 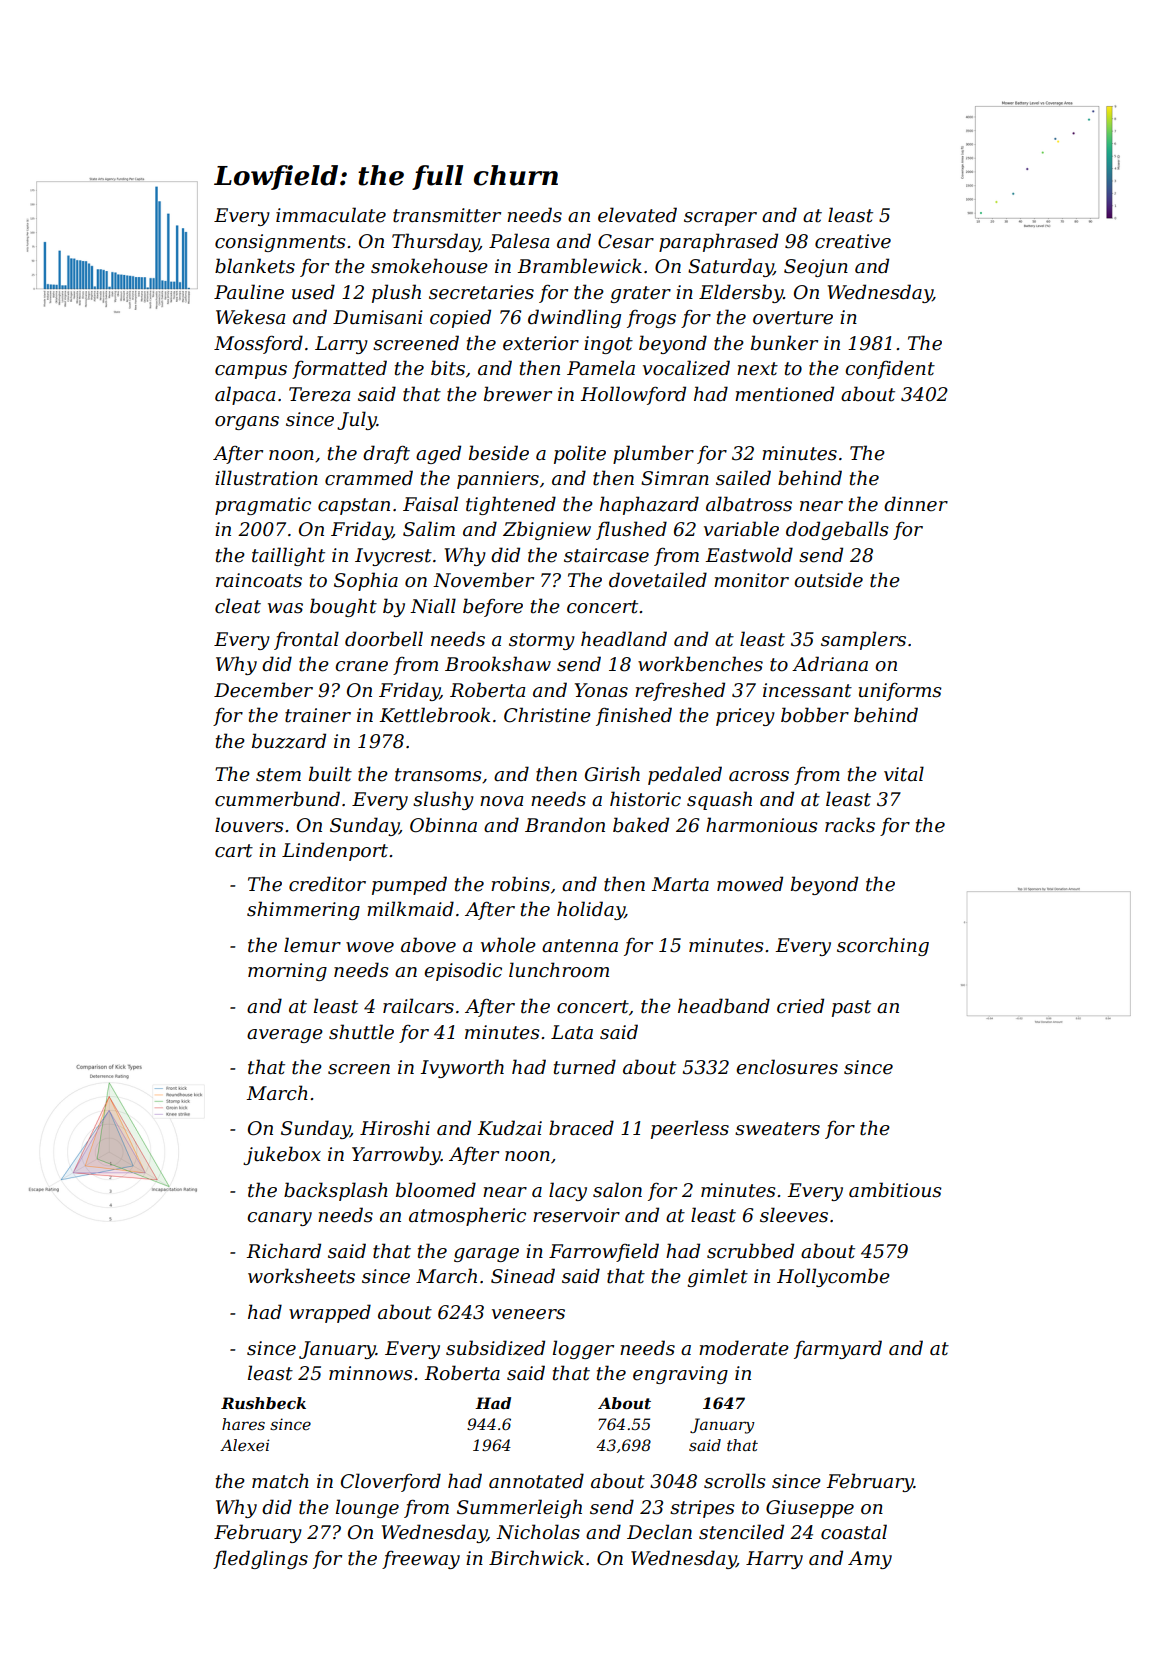 What do you see at coordinates (421, 1560) in the screenshot?
I see `freeway` at bounding box center [421, 1560].
